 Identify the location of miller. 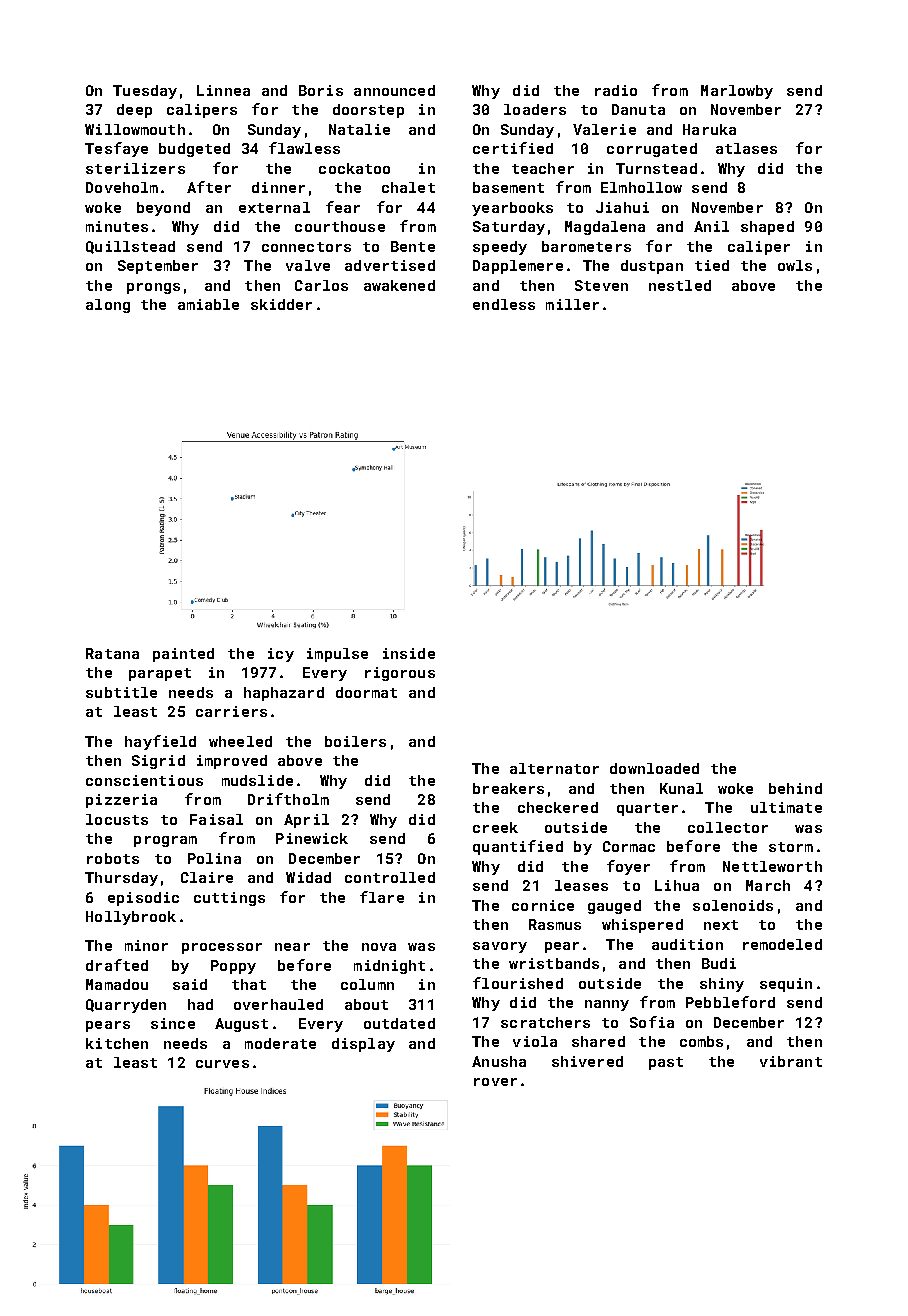
(572, 304).
